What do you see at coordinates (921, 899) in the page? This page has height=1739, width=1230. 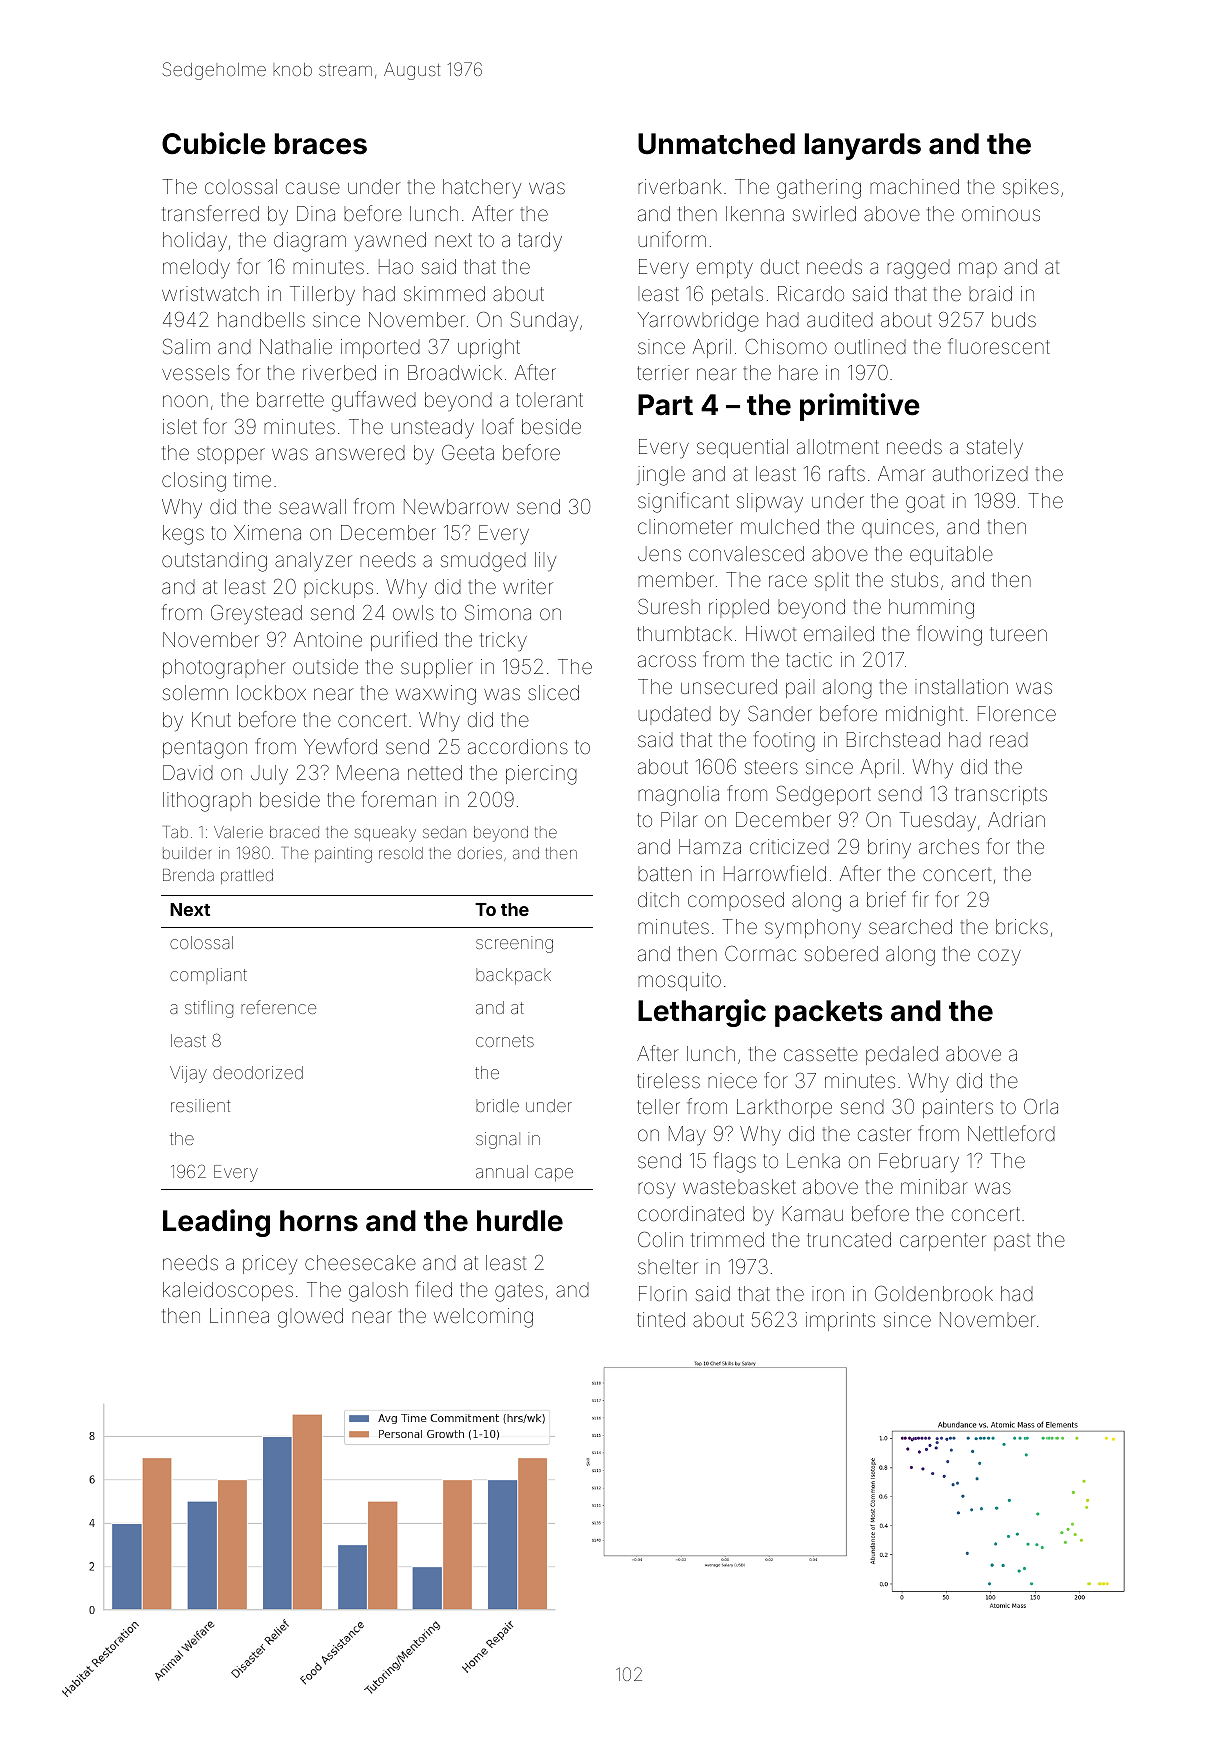 I see `fir` at bounding box center [921, 899].
